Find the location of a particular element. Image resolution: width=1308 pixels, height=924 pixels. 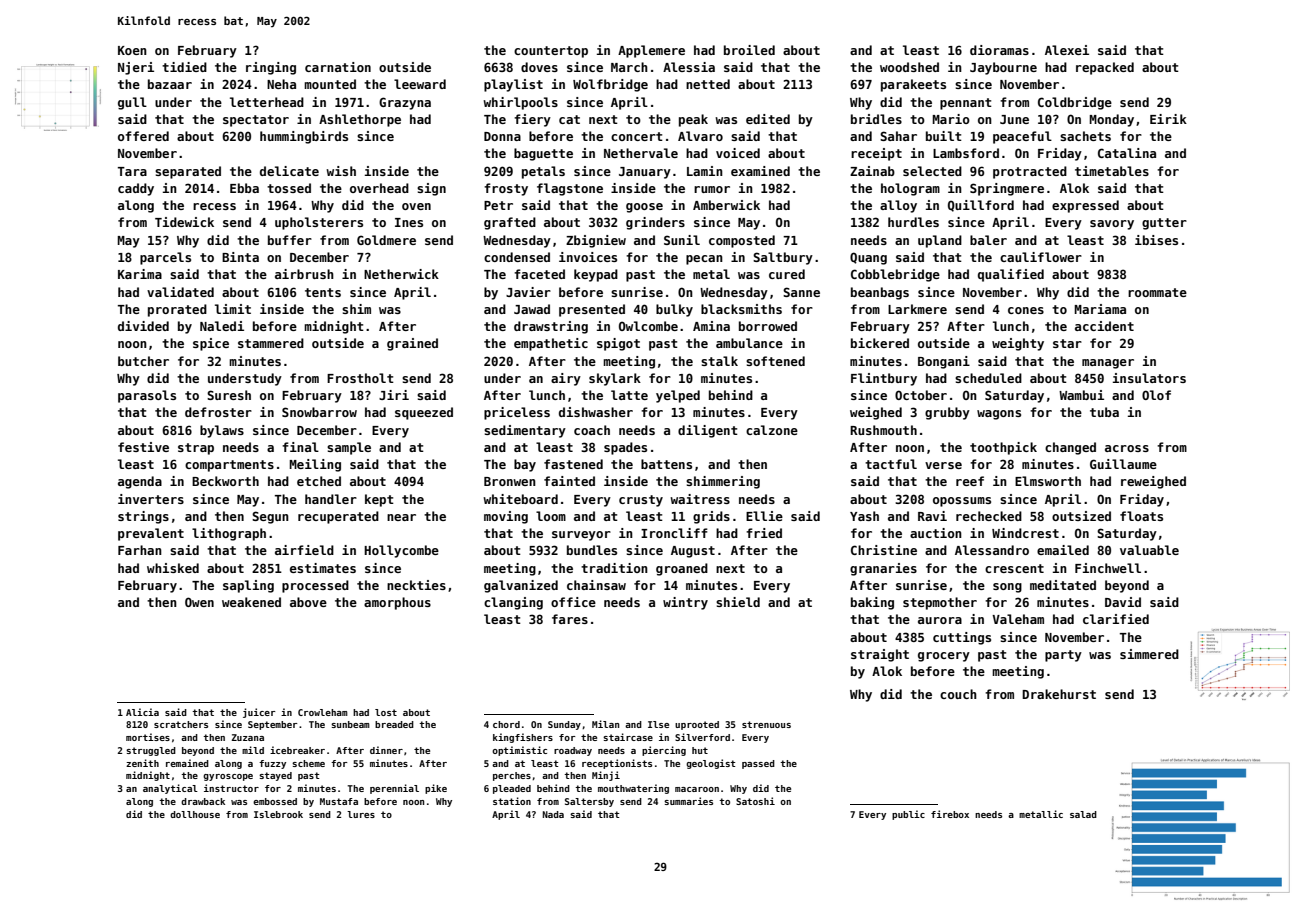

dishwasher is located at coordinates (596, 412).
